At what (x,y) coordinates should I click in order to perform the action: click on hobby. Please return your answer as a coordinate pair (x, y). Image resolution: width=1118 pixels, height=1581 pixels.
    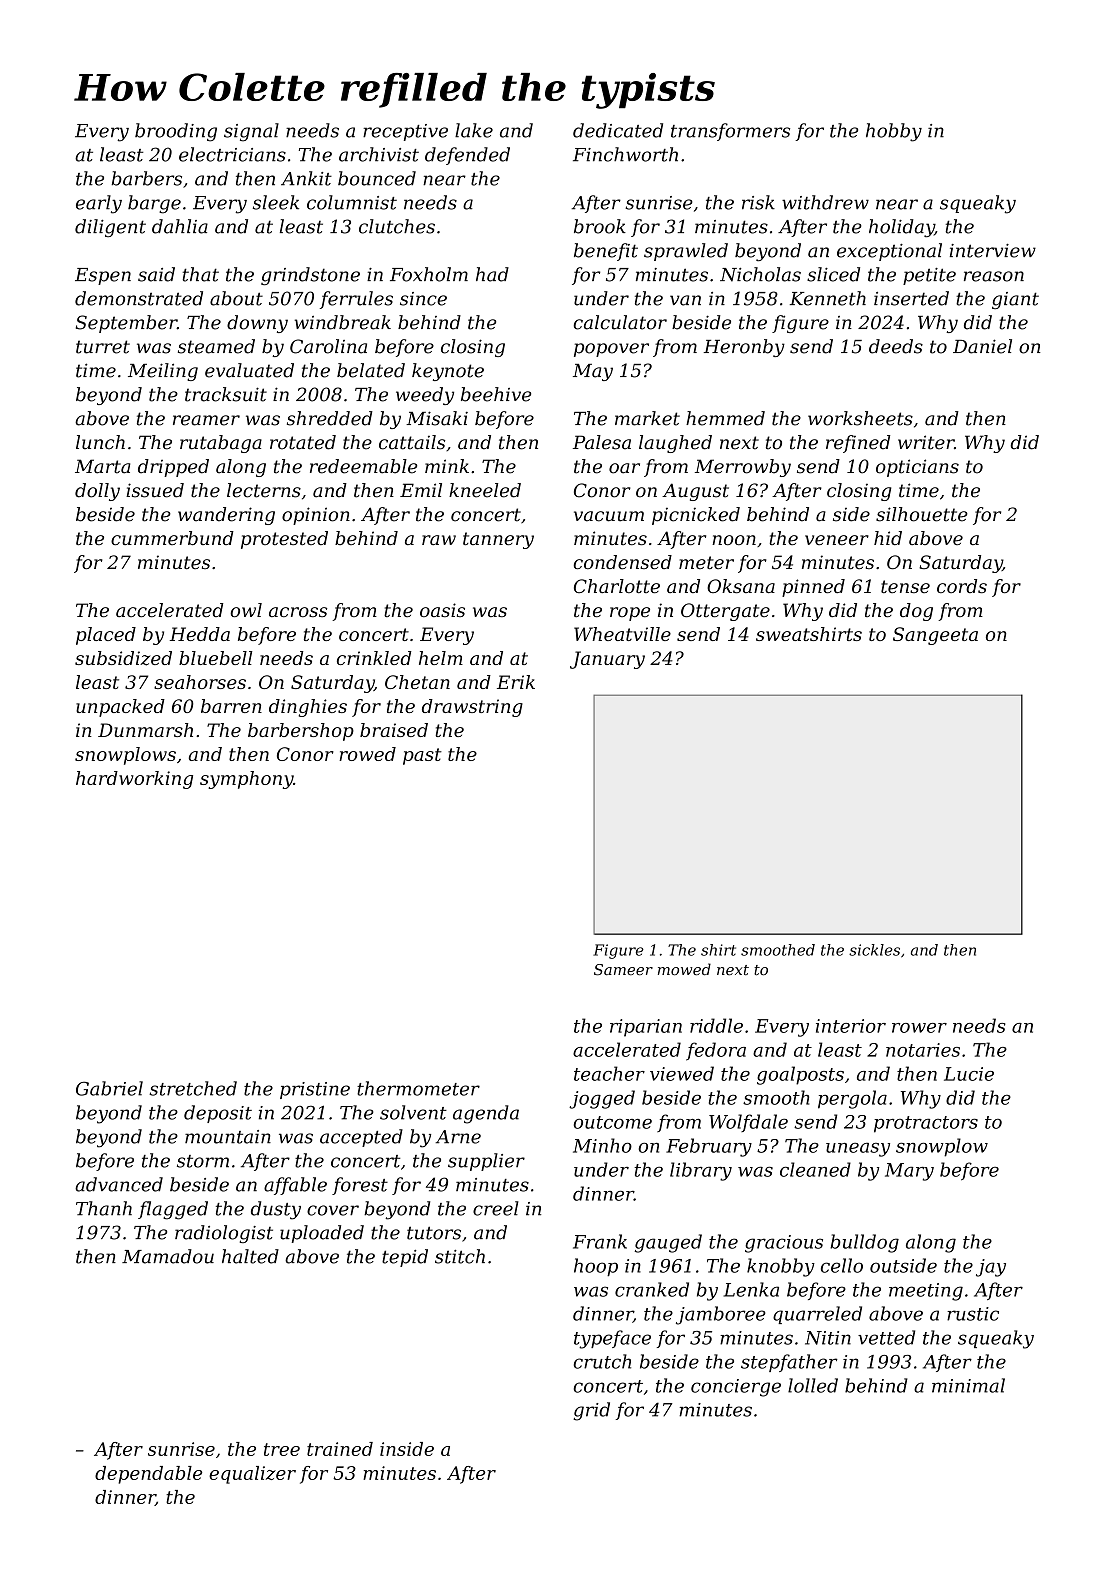
    Looking at the image, I should click on (894, 132).
